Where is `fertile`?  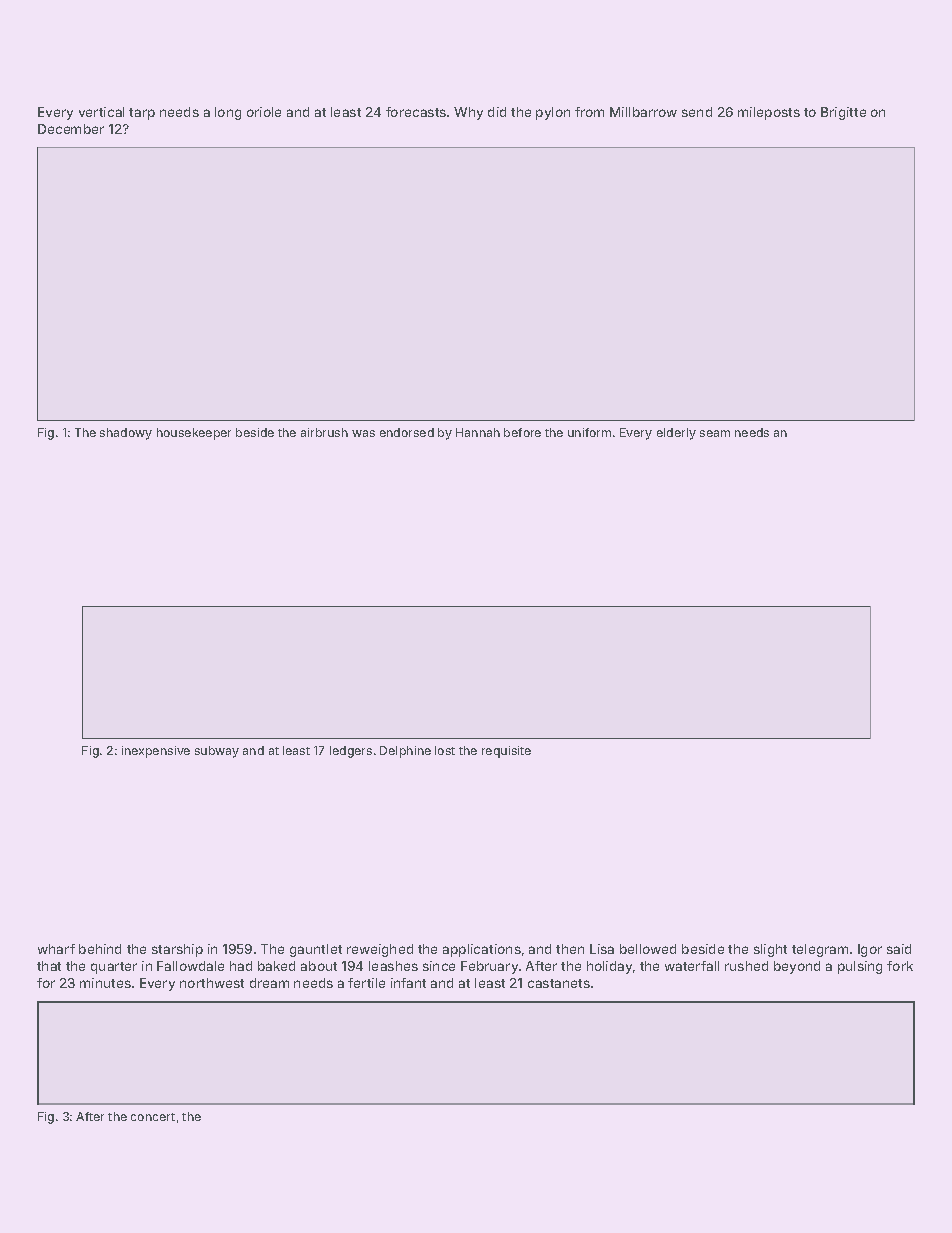 fertile is located at coordinates (366, 983).
